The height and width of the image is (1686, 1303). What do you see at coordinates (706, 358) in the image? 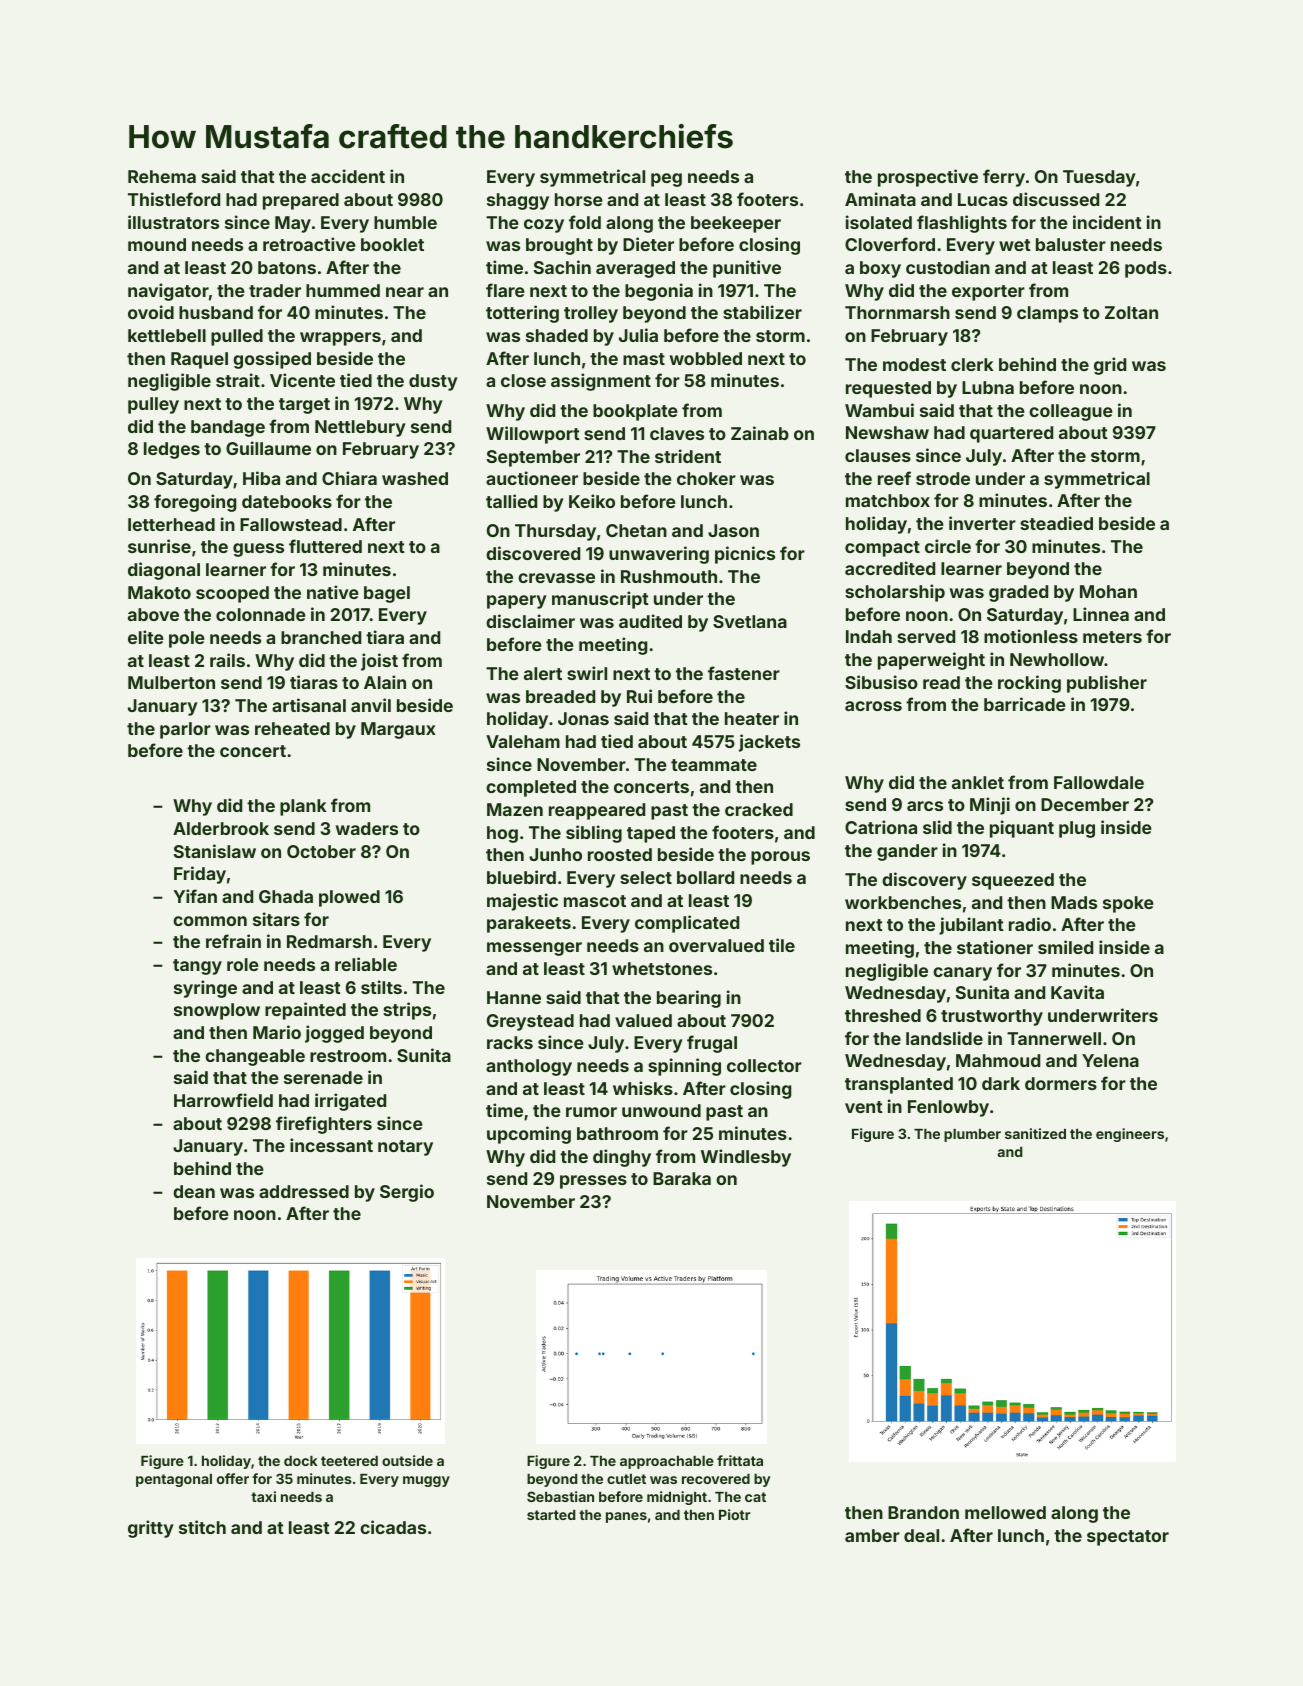
I see `wobbled` at bounding box center [706, 358].
